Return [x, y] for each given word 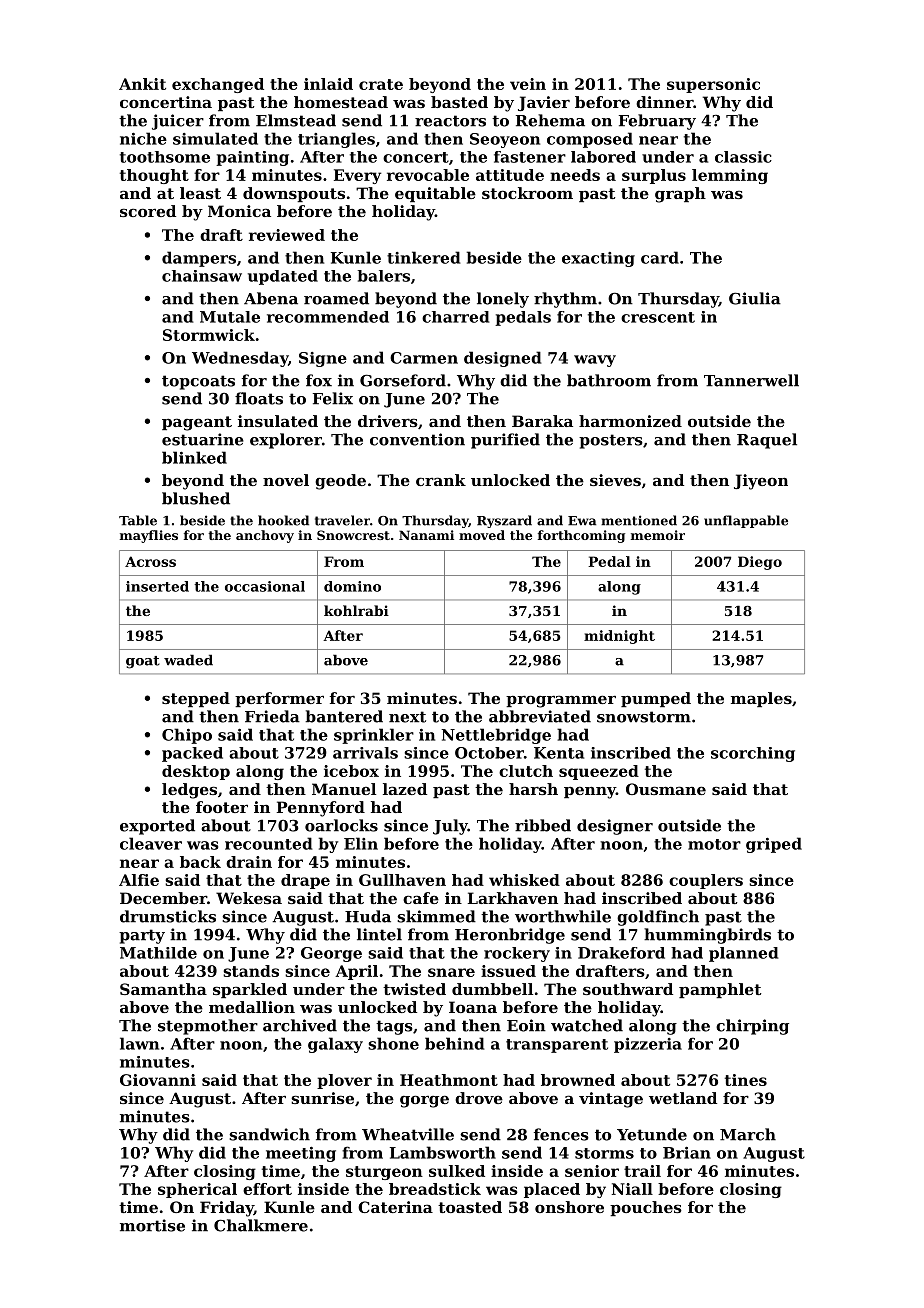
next [407, 717]
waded [188, 660]
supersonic [713, 85]
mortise [152, 1225]
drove [479, 1098]
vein [528, 84]
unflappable [746, 521]
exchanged [218, 85]
